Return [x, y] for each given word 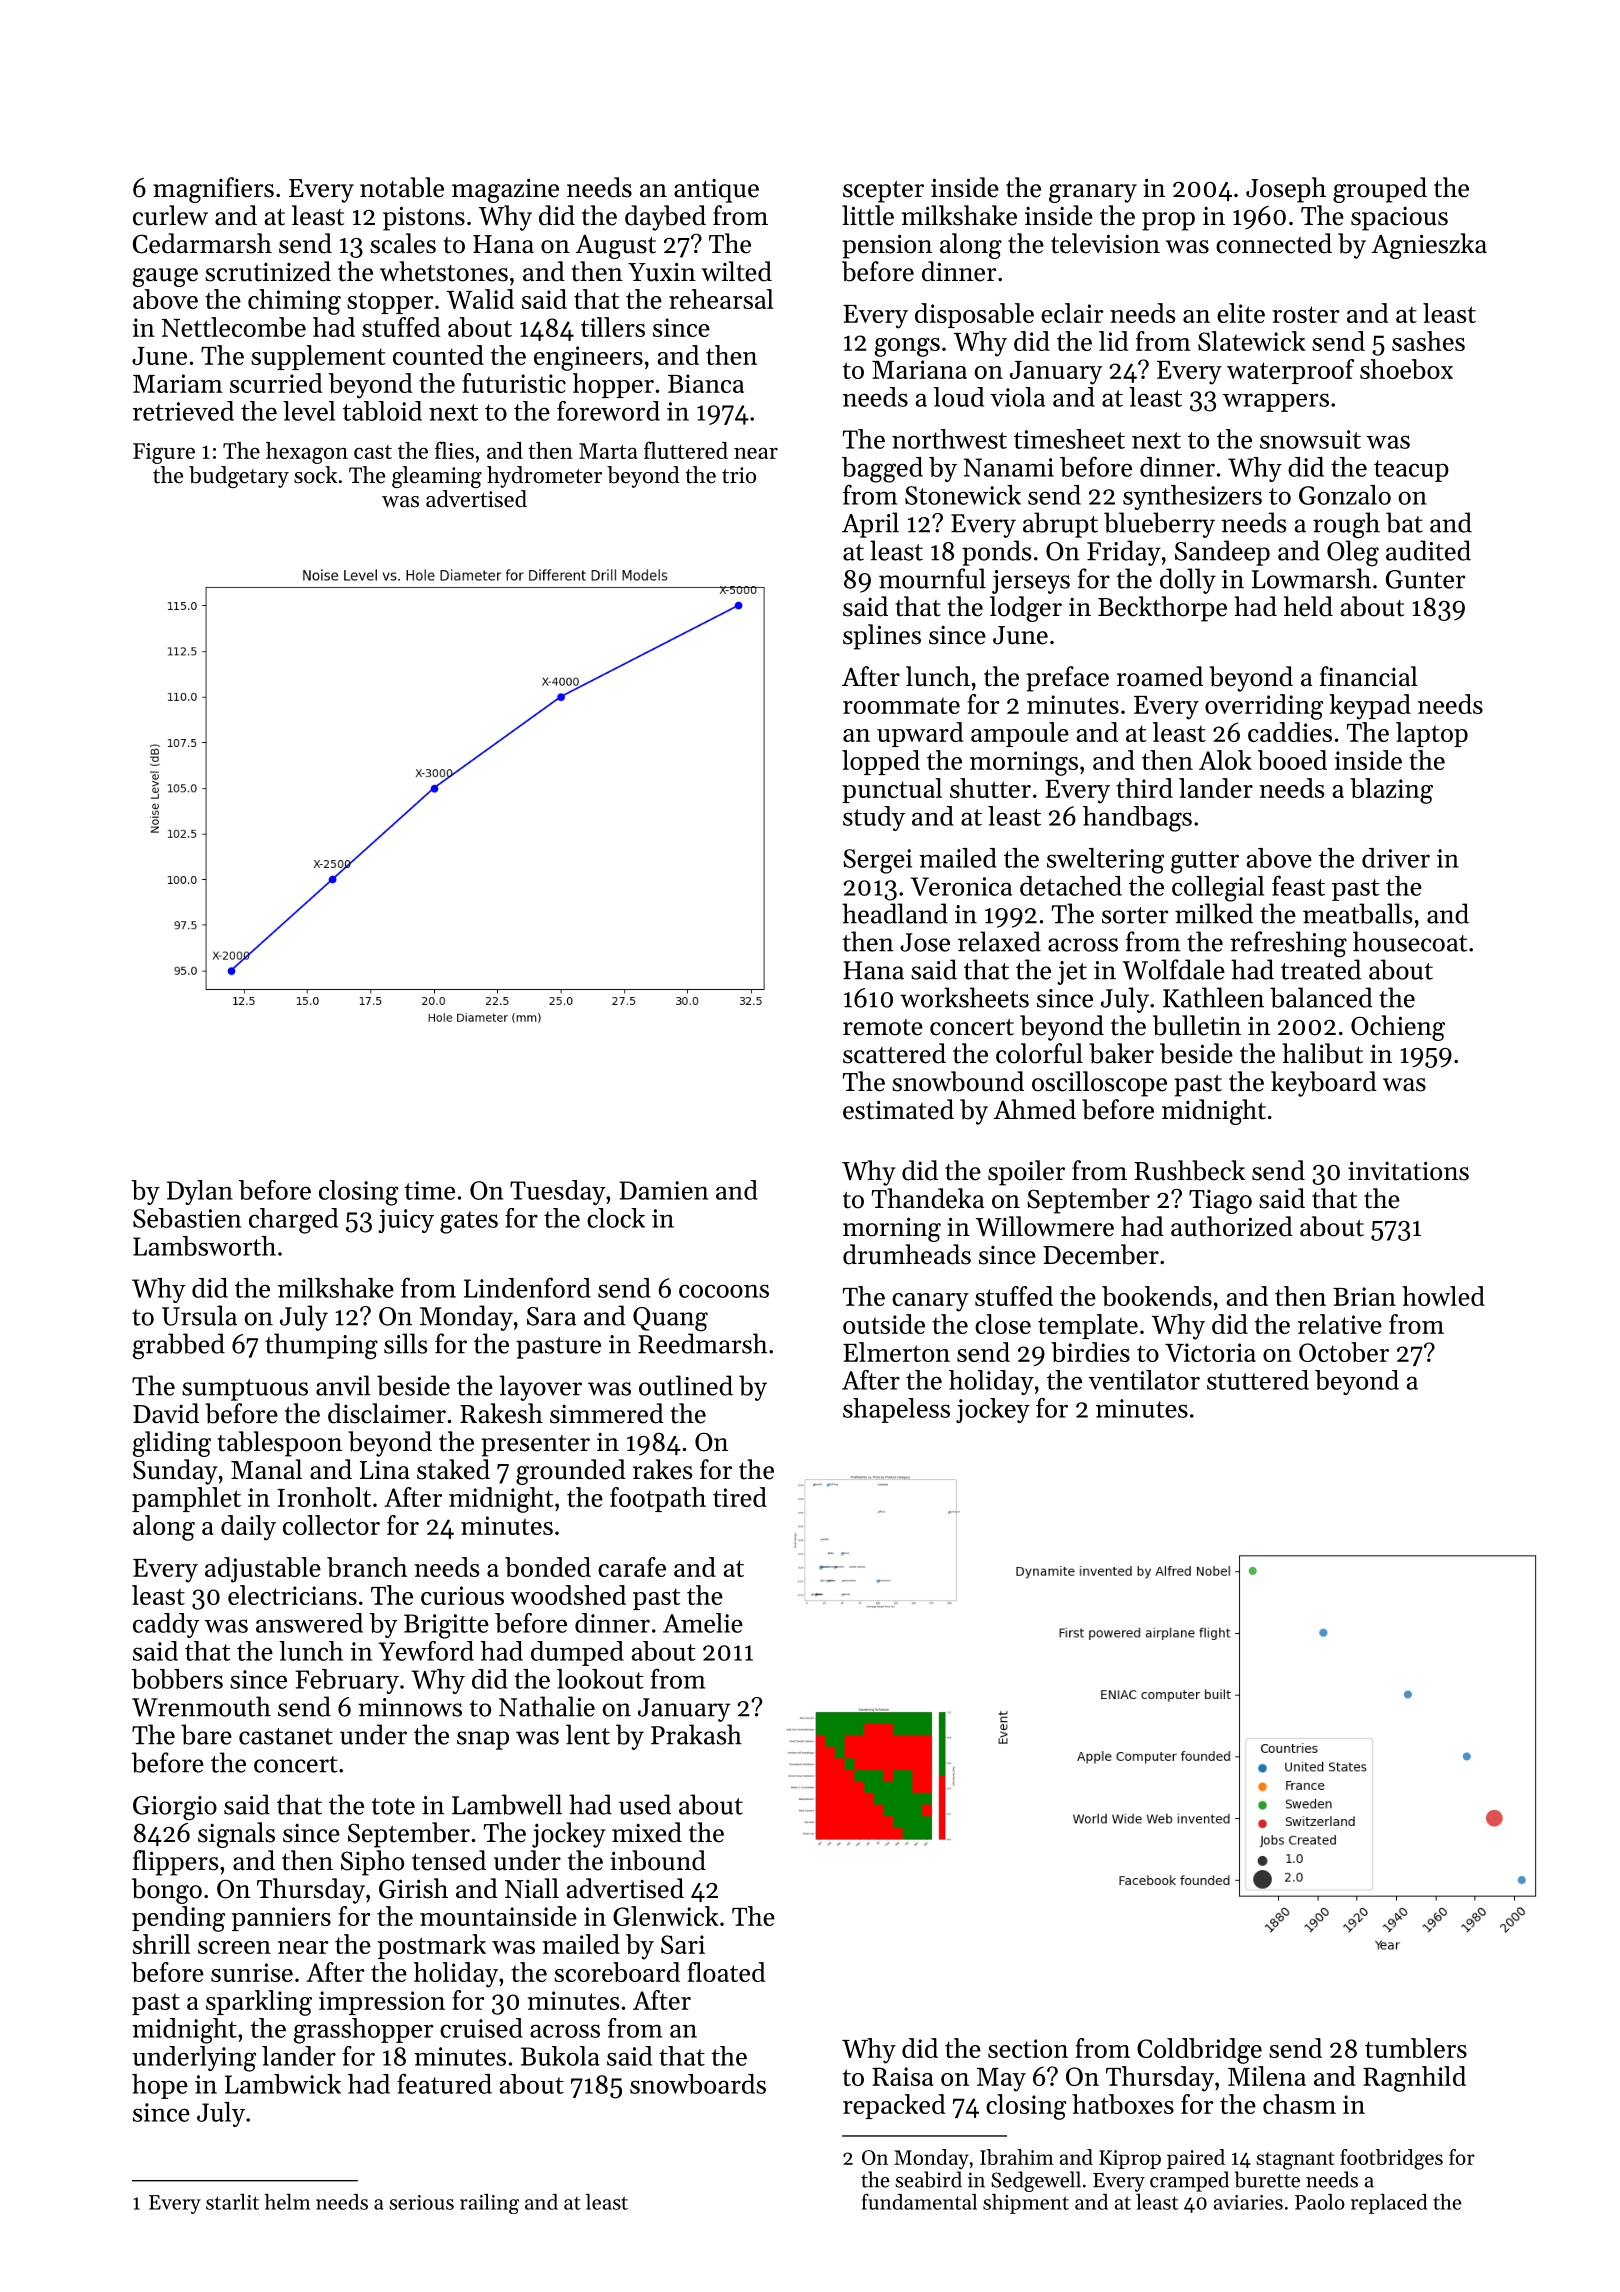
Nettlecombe [234, 327]
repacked [894, 2106]
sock [315, 475]
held [1308, 606]
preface [1067, 679]
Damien [663, 1190]
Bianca [706, 383]
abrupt [1060, 525]
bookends [1157, 1296]
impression [382, 2003]
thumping [321, 1346]
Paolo [1320, 2202]
